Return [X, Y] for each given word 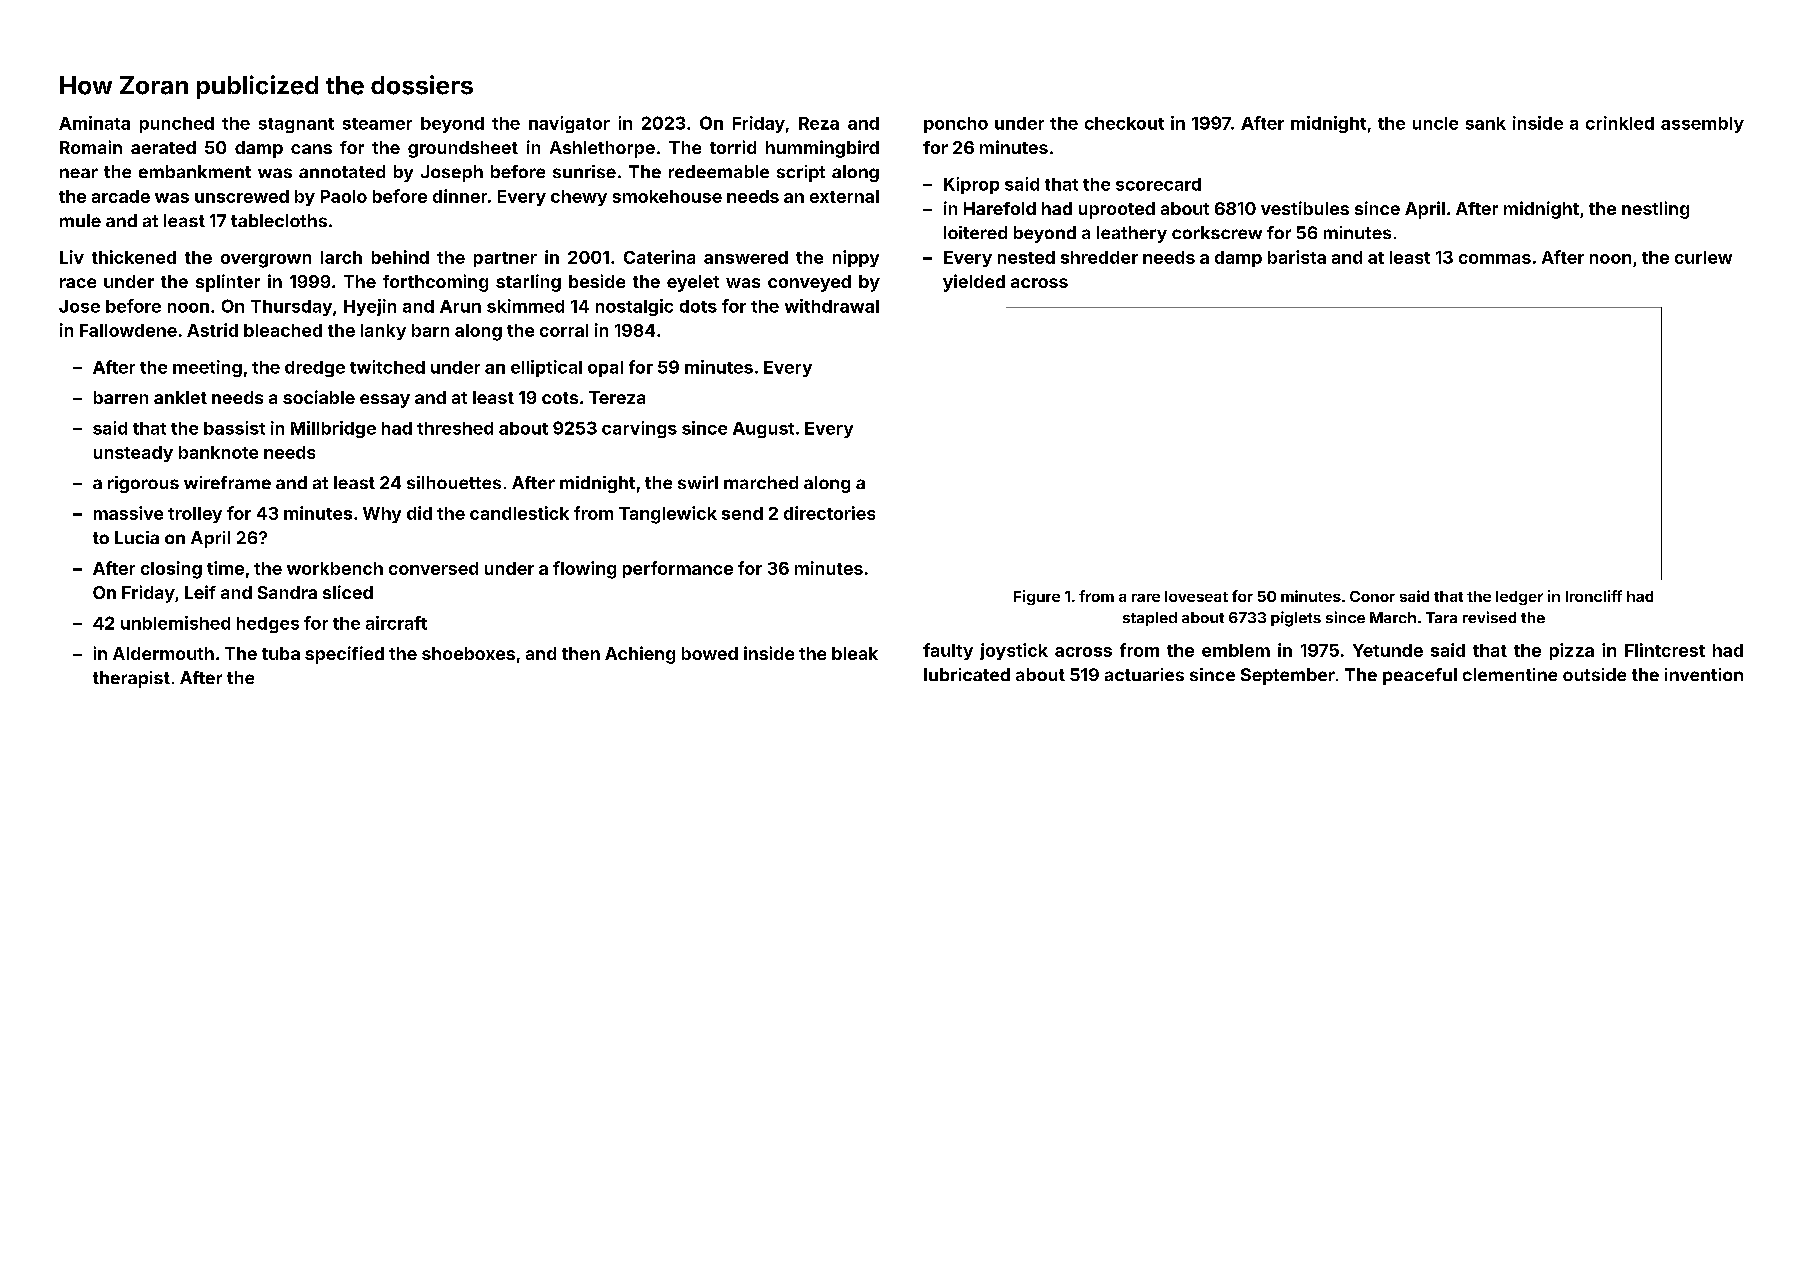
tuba [281, 653]
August [763, 430]
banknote [218, 452]
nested [1026, 257]
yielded [974, 283]
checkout [1124, 123]
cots [560, 398]
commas [1495, 259]
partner [505, 259]
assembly [1702, 125]
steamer [377, 124]
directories [829, 513]
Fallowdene [128, 330]
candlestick [519, 513]
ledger [1519, 598]
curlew [1703, 257]
